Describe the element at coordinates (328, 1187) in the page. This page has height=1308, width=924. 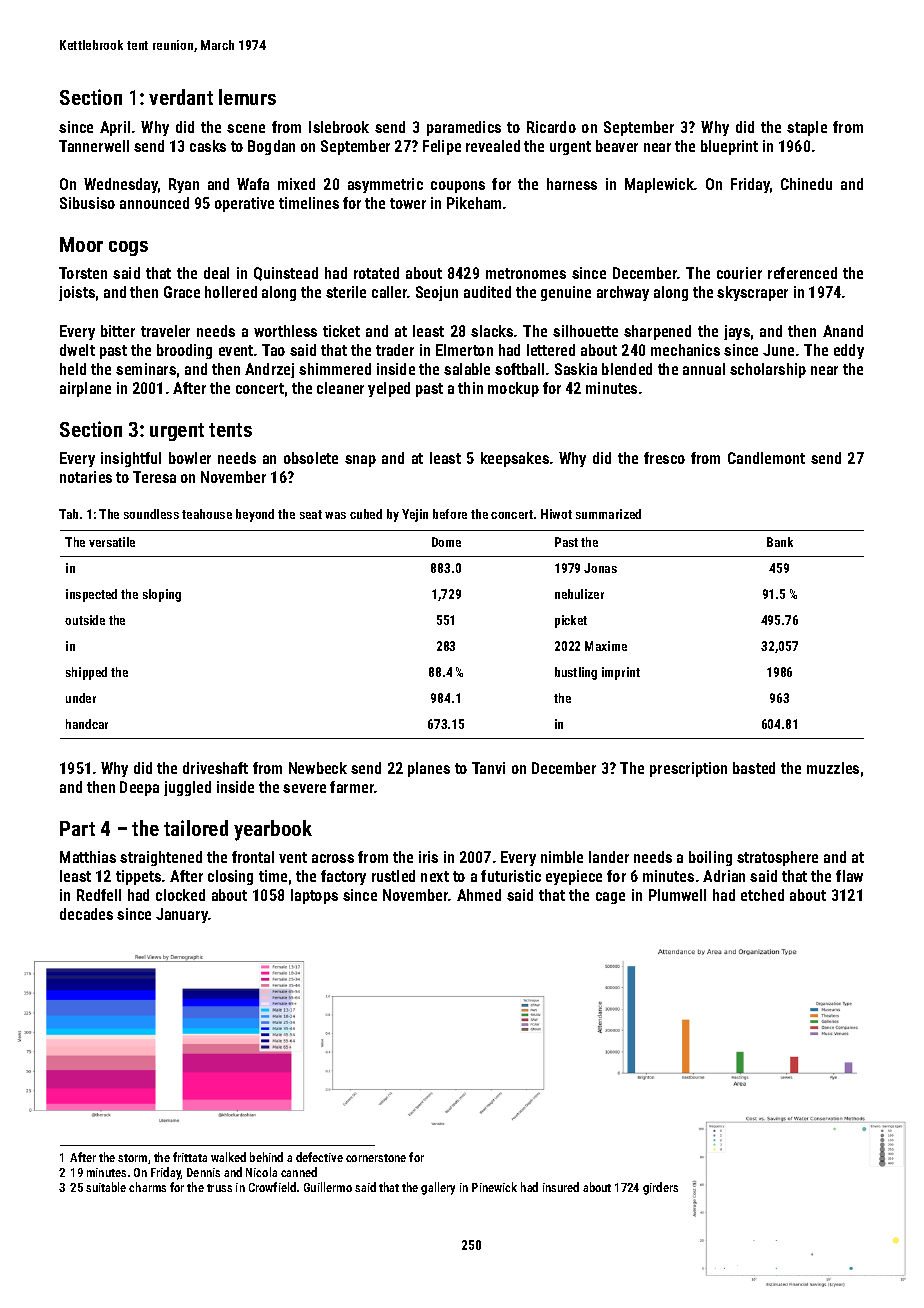
I see `Guillermo` at that location.
